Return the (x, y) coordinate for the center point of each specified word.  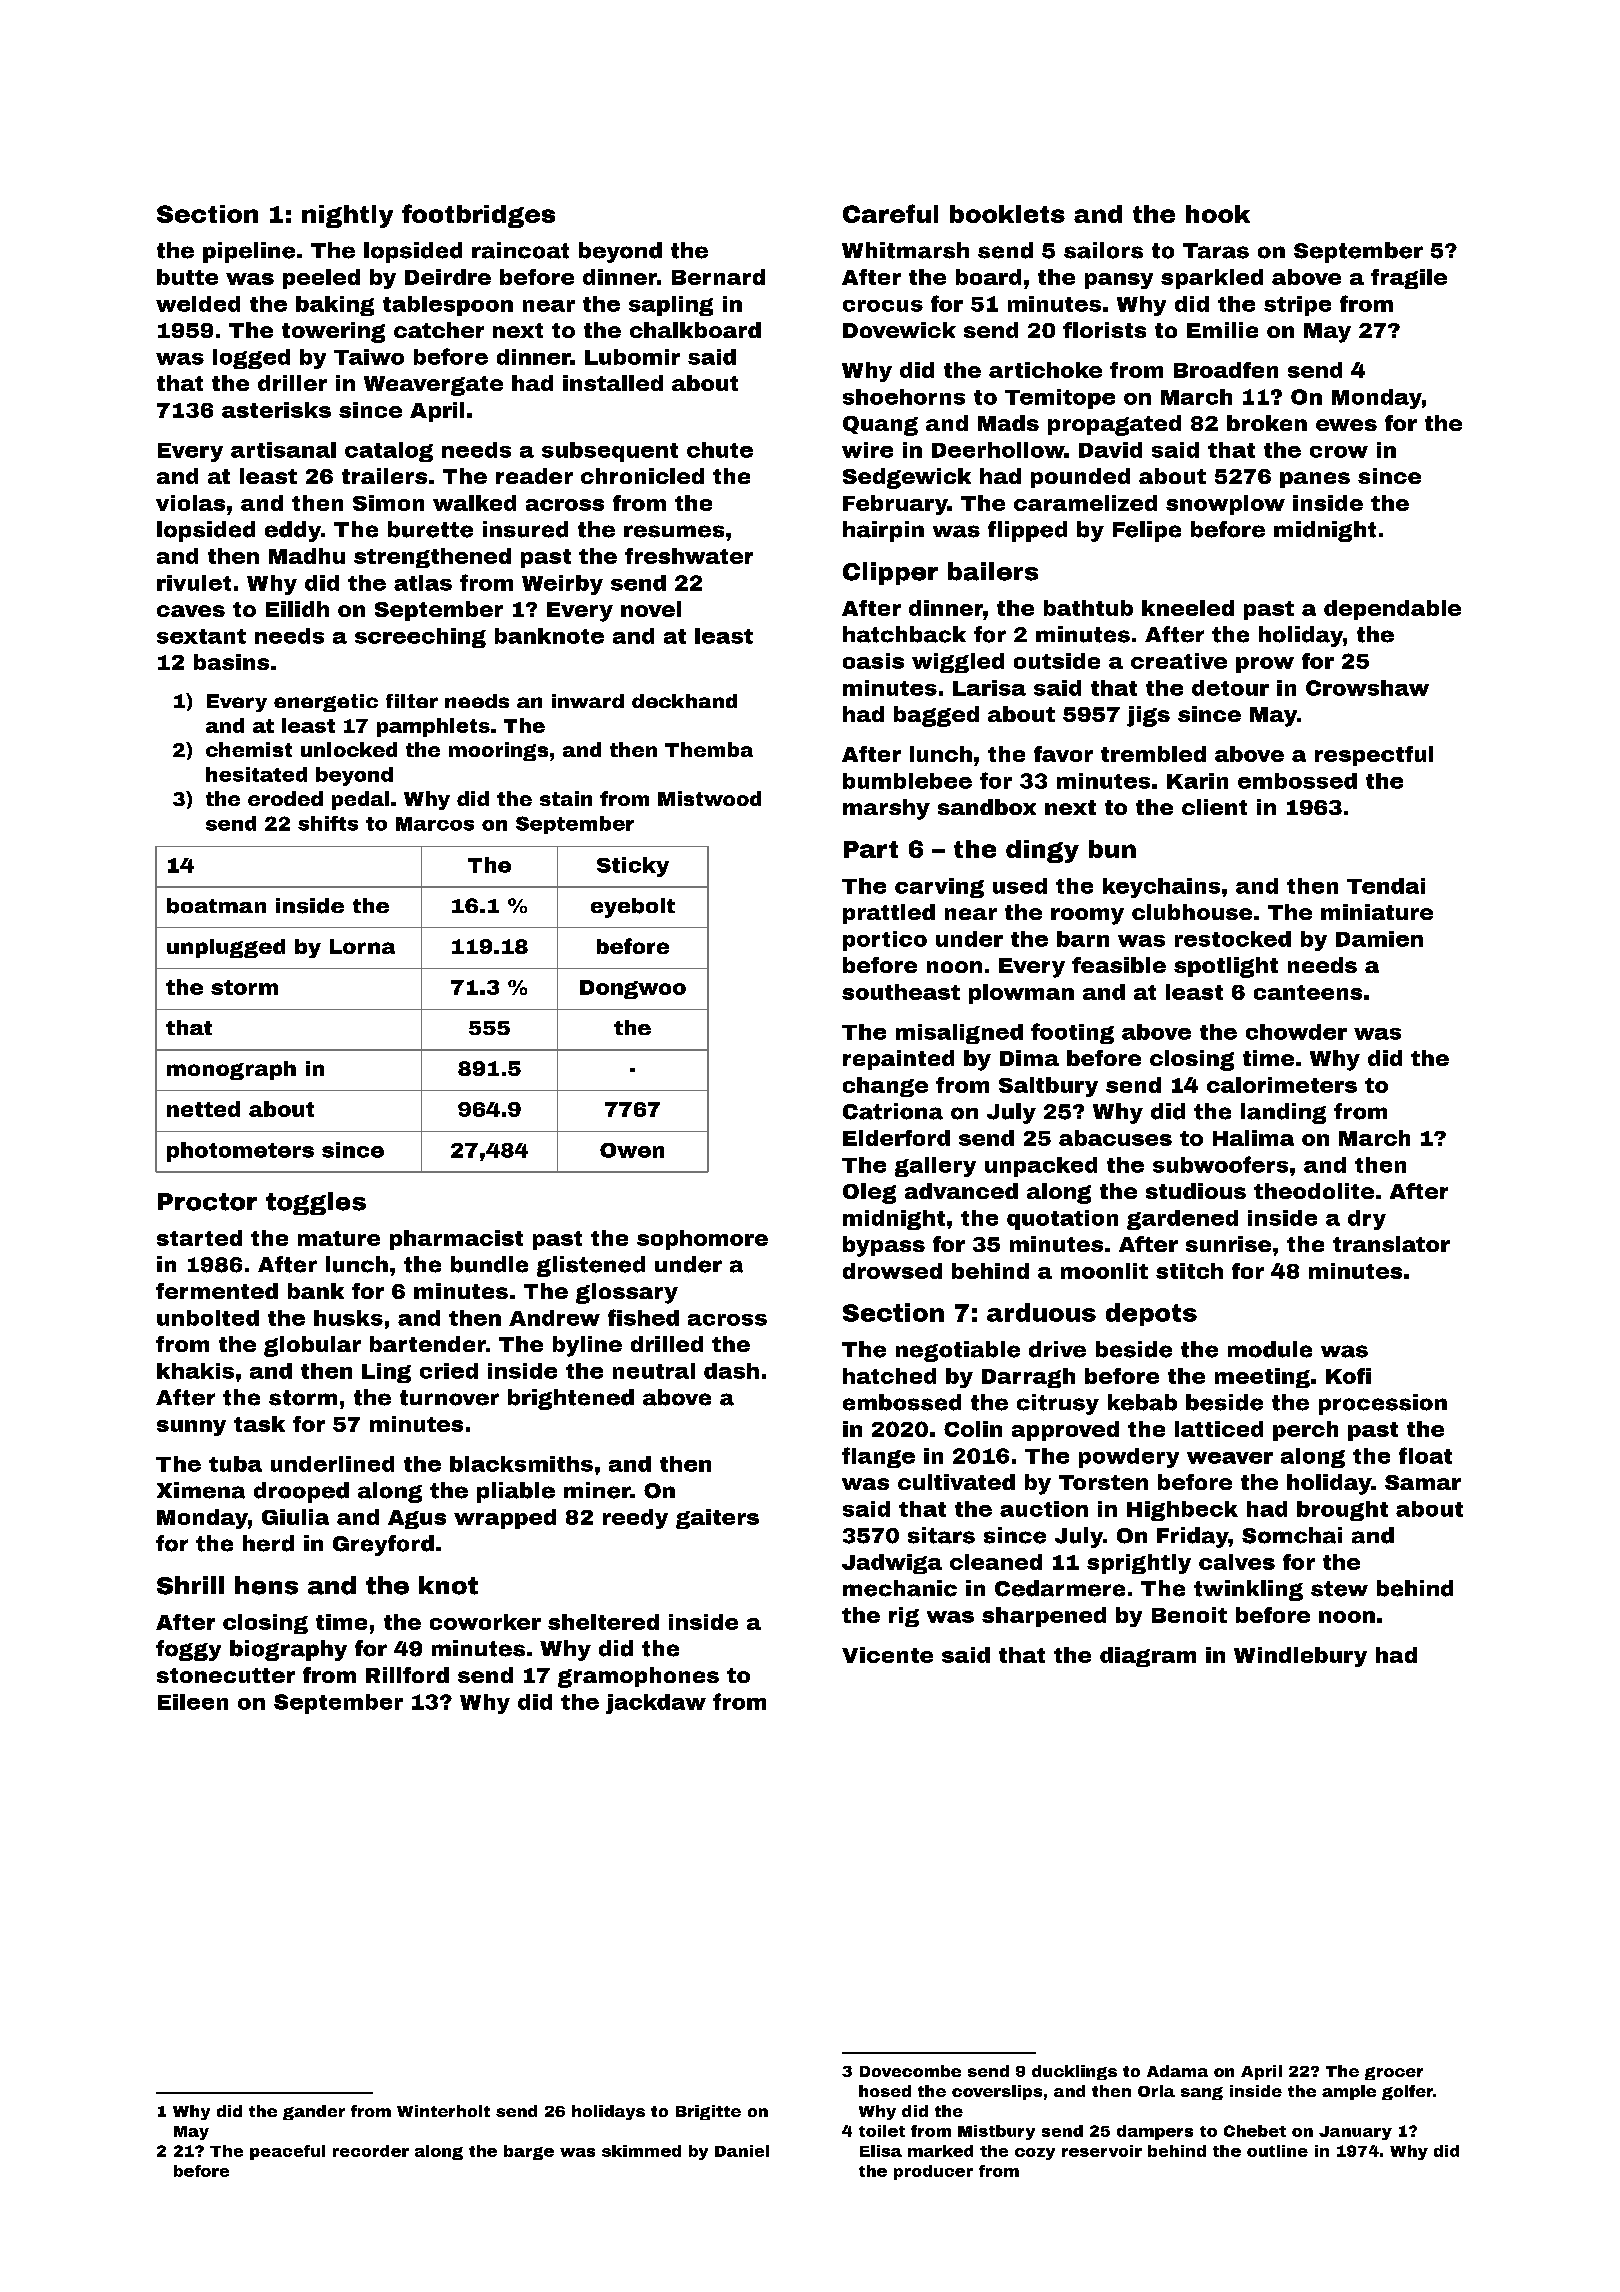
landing (1283, 1113)
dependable (1392, 610)
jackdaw (656, 1704)
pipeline (249, 252)
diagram (1148, 1657)
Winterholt (443, 2111)
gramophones (638, 1677)
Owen (632, 1150)
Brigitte (708, 2112)
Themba (709, 749)
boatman (216, 906)
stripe (1297, 306)
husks (348, 1318)
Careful (890, 213)
